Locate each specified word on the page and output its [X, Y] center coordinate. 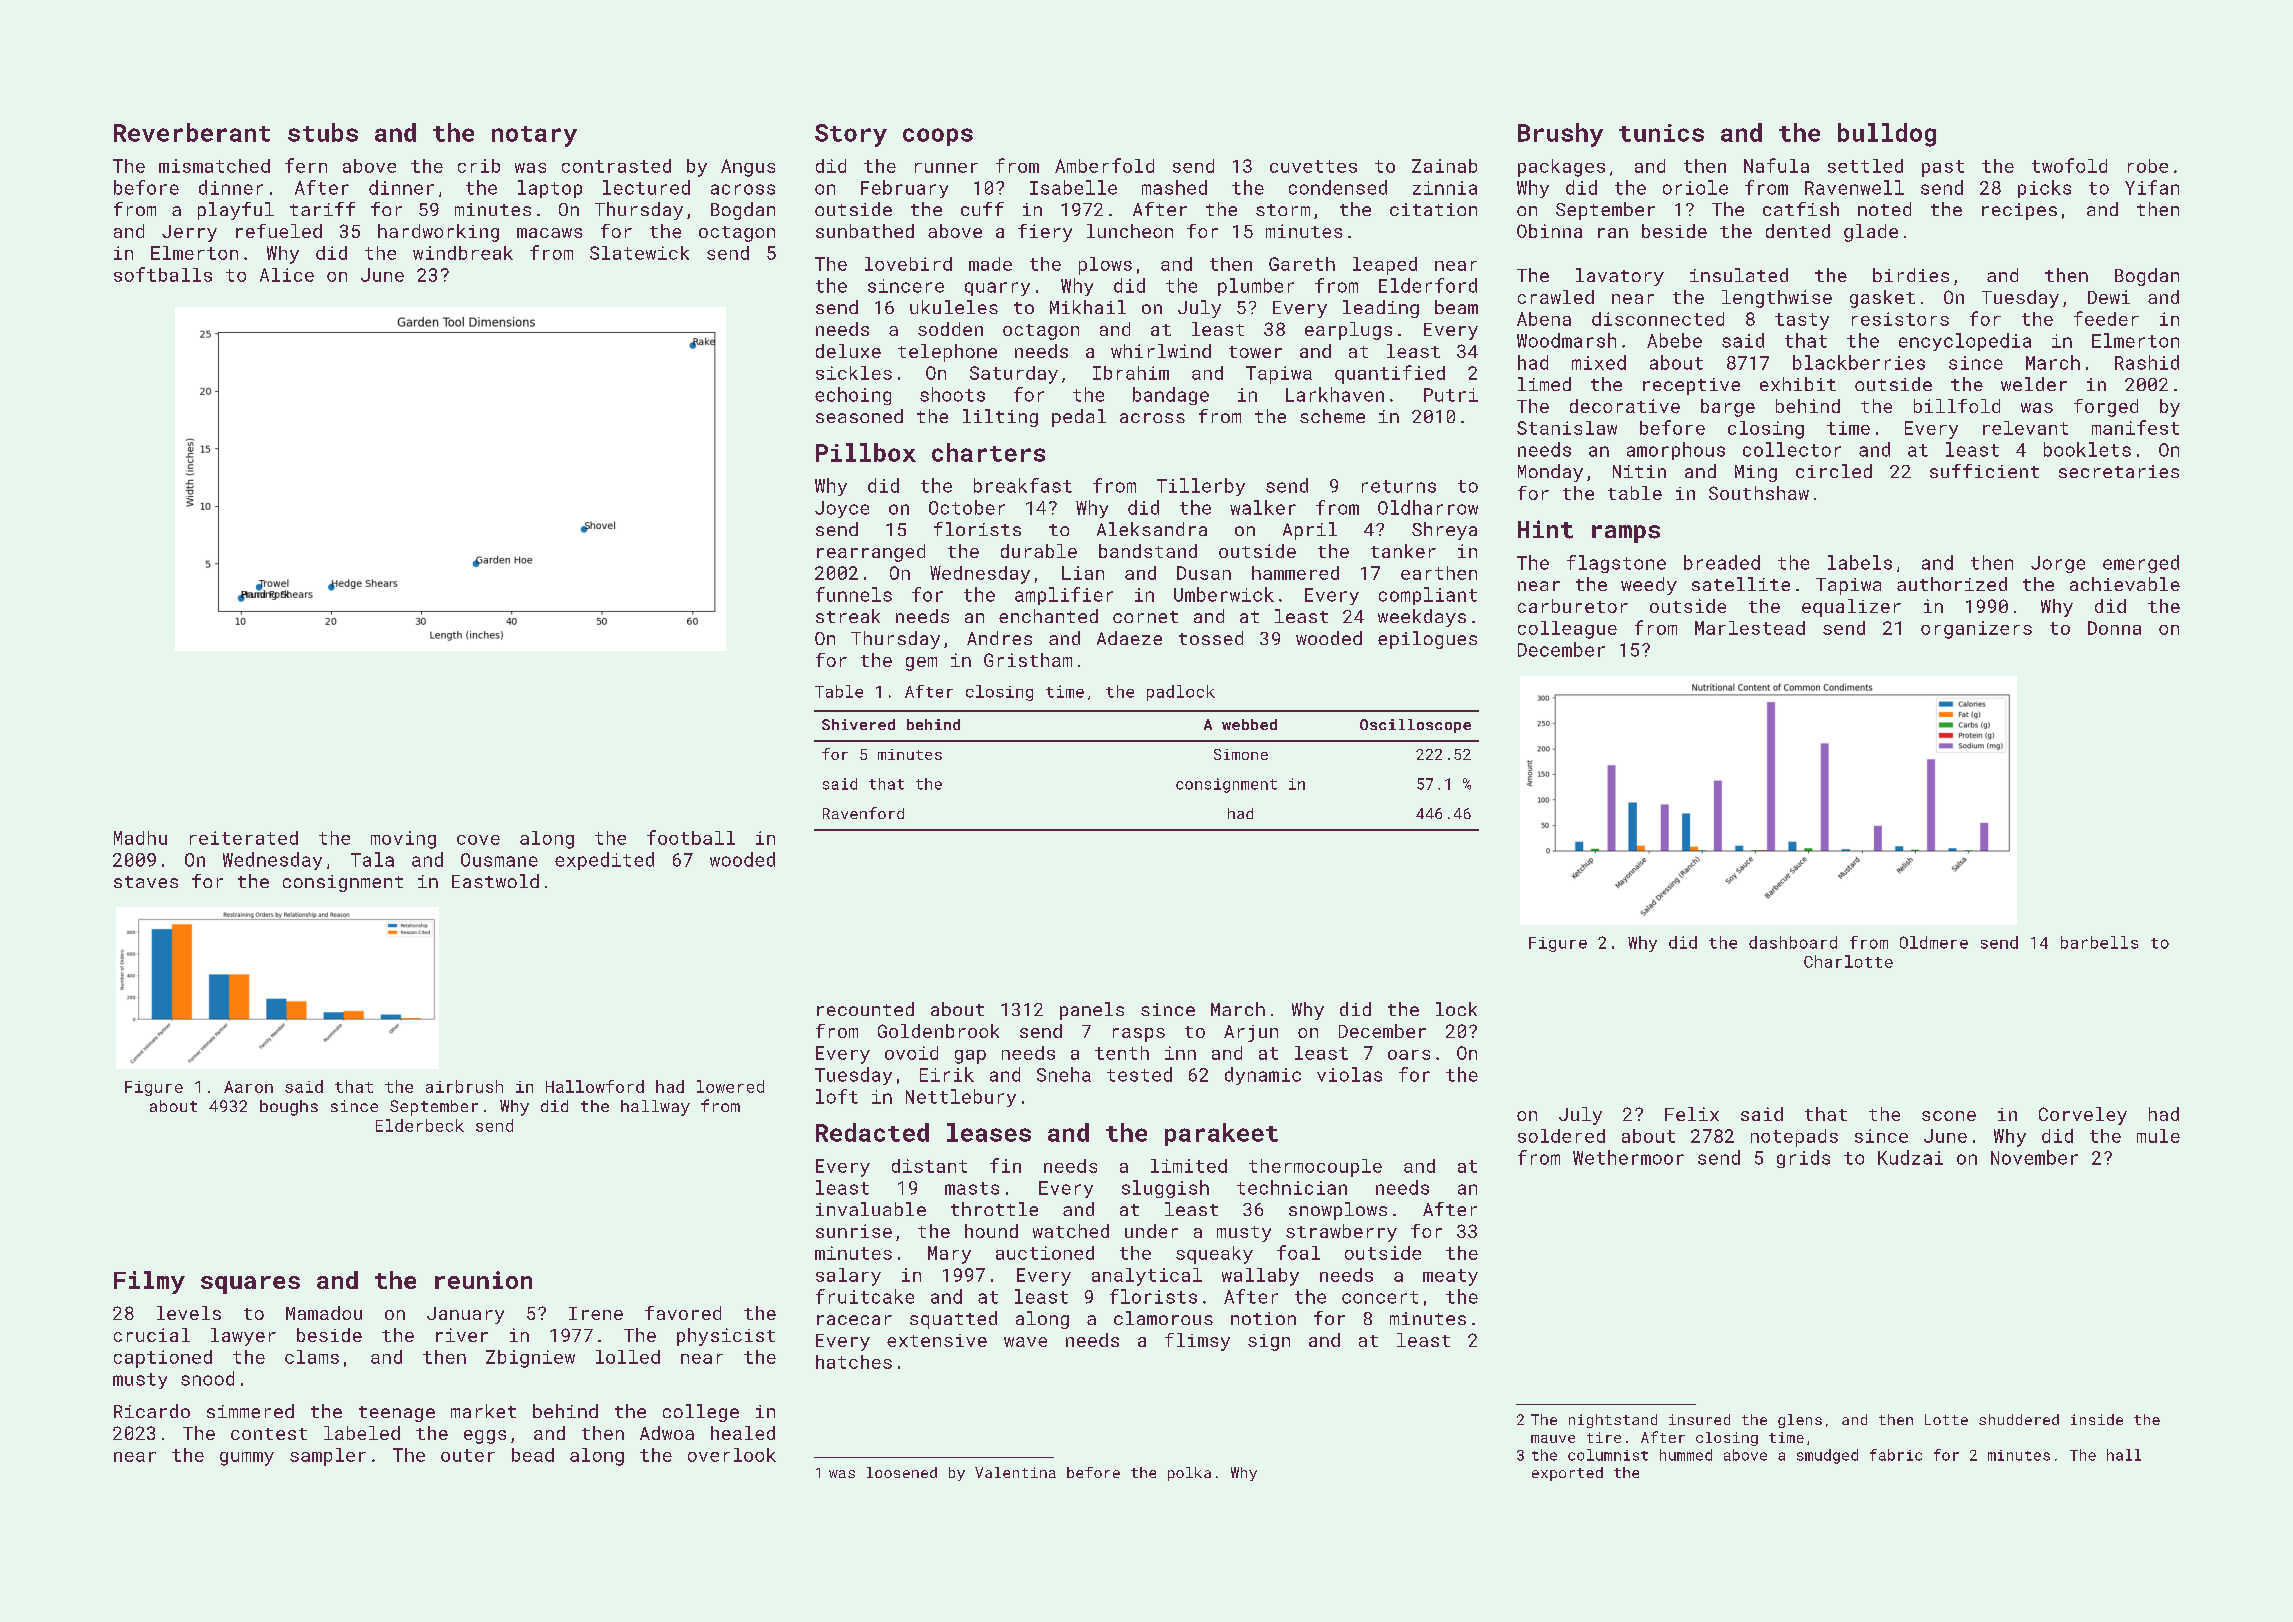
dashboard [1793, 942]
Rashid [2147, 362]
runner [946, 168]
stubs [323, 132]
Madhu [140, 838]
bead [533, 1455]
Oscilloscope [1415, 726]
